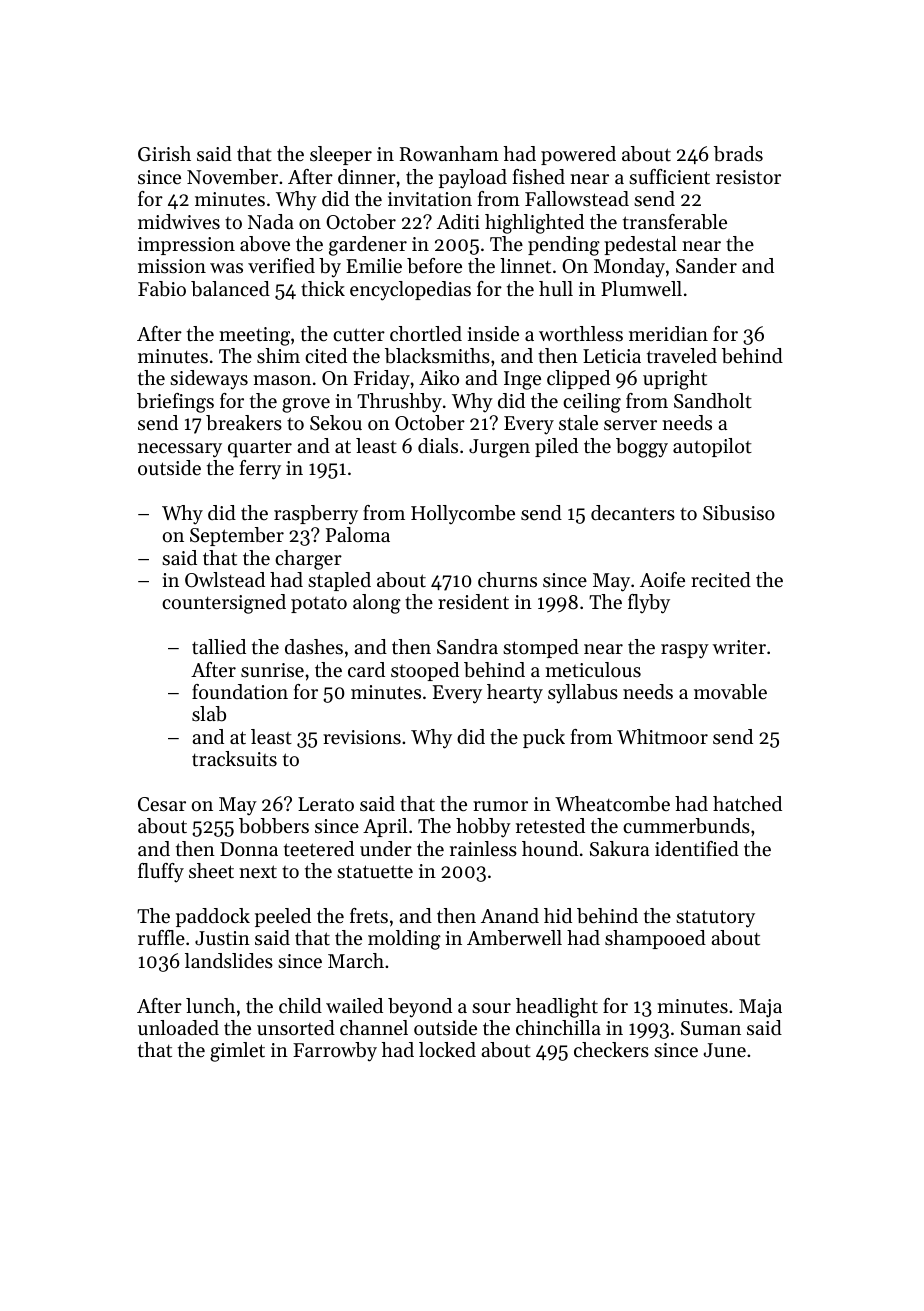  I want to click on brads, so click(738, 154).
